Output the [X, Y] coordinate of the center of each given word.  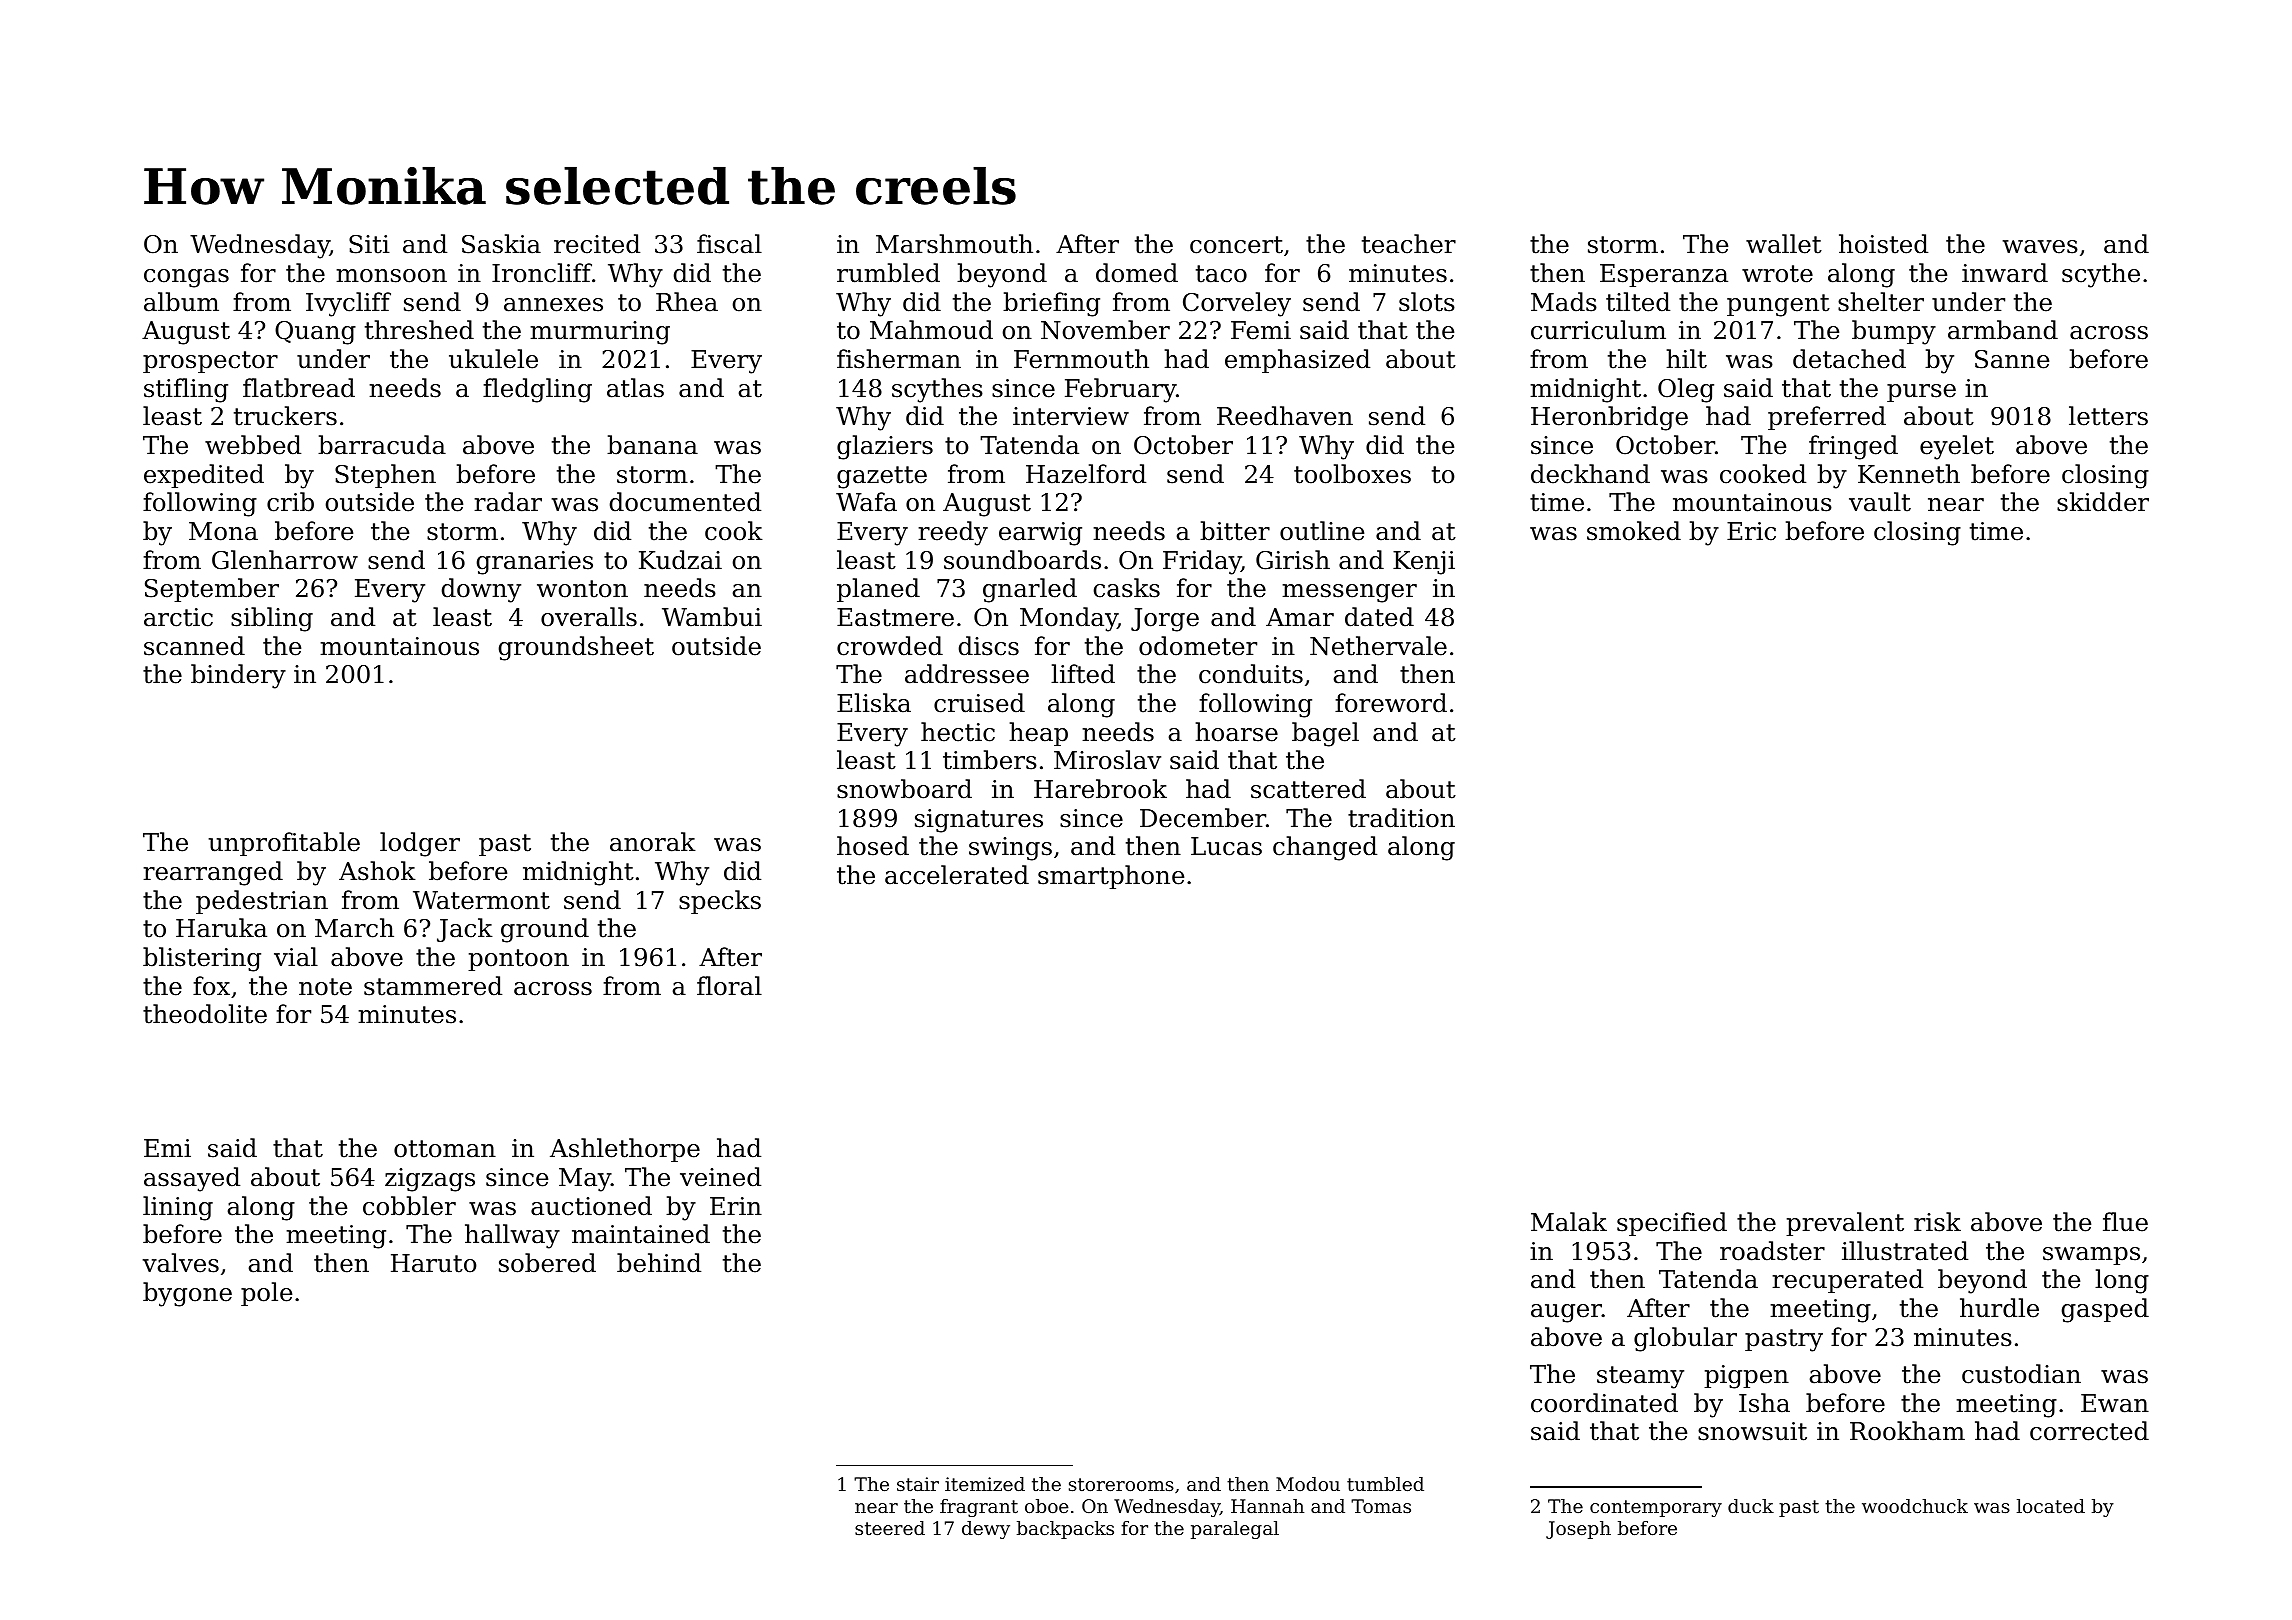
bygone [187, 1294]
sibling [272, 619]
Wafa [866, 502]
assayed [192, 1179]
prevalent [1845, 1224]
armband [2003, 330]
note [325, 987]
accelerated [957, 875]
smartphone [1111, 877]
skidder [2103, 502]
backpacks [1065, 1530]
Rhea [687, 302]
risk [1937, 1222]
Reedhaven [1285, 416]
